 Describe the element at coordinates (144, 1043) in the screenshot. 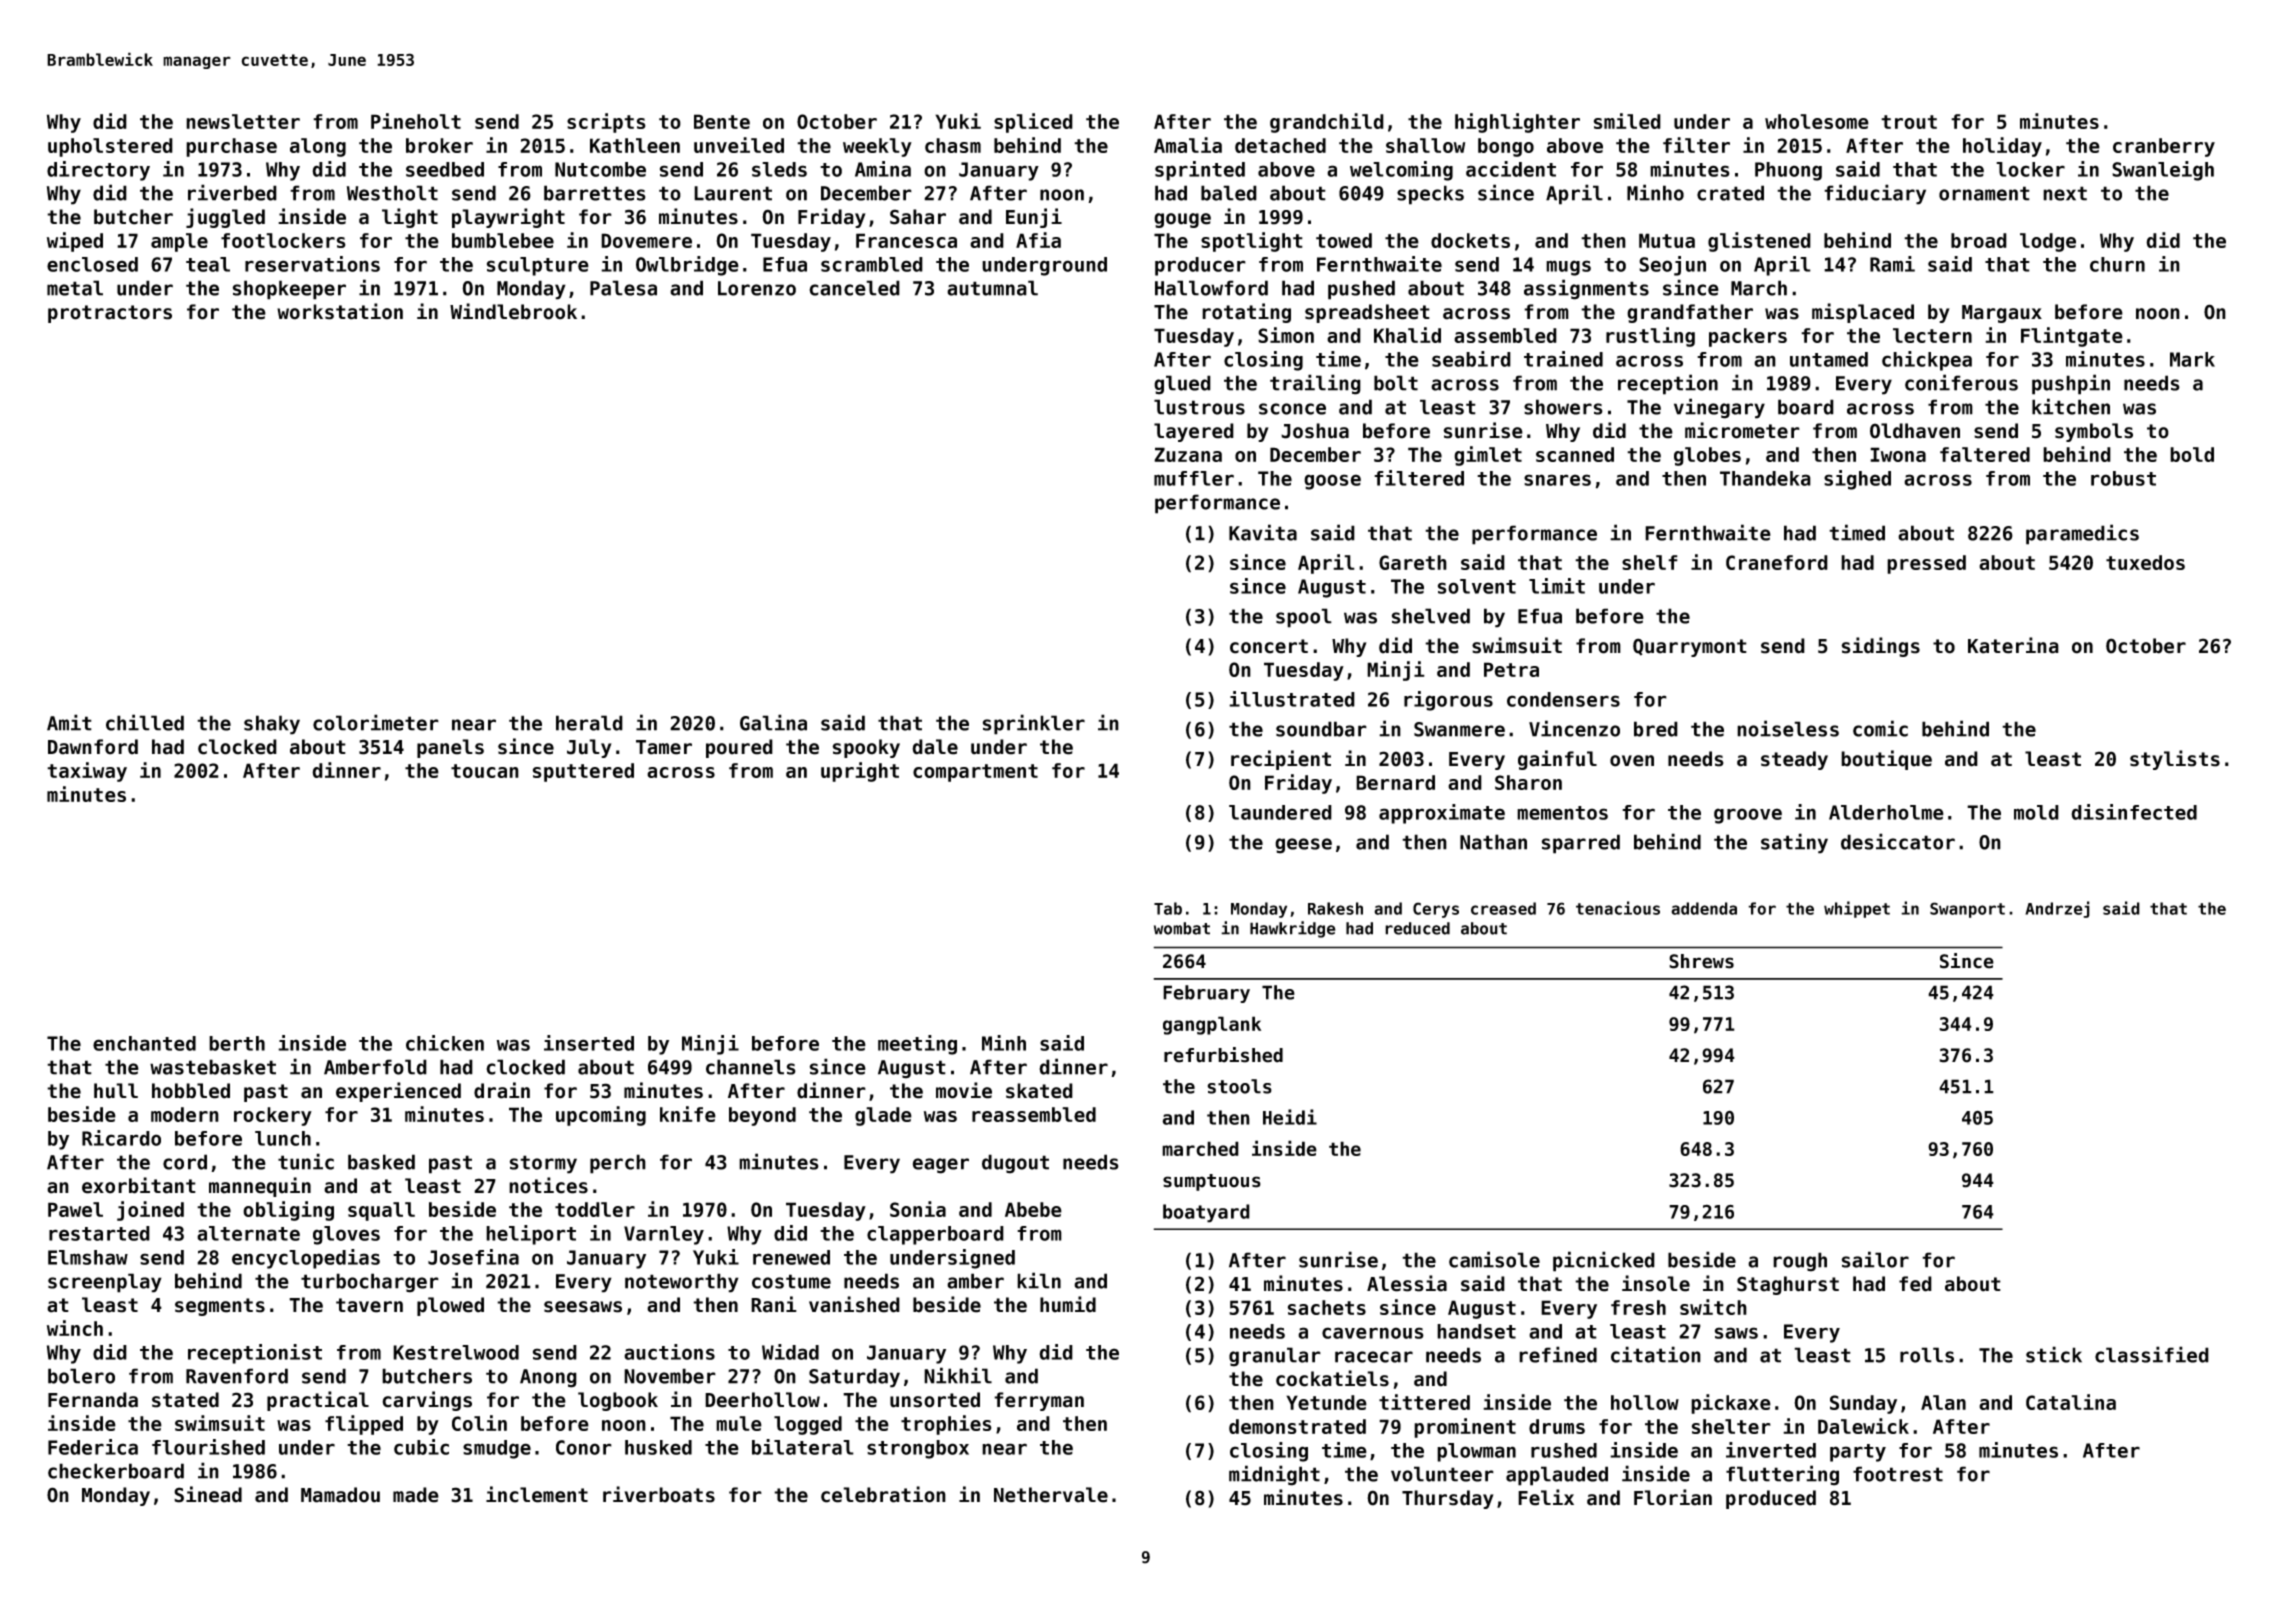

I see `enchanted` at that location.
